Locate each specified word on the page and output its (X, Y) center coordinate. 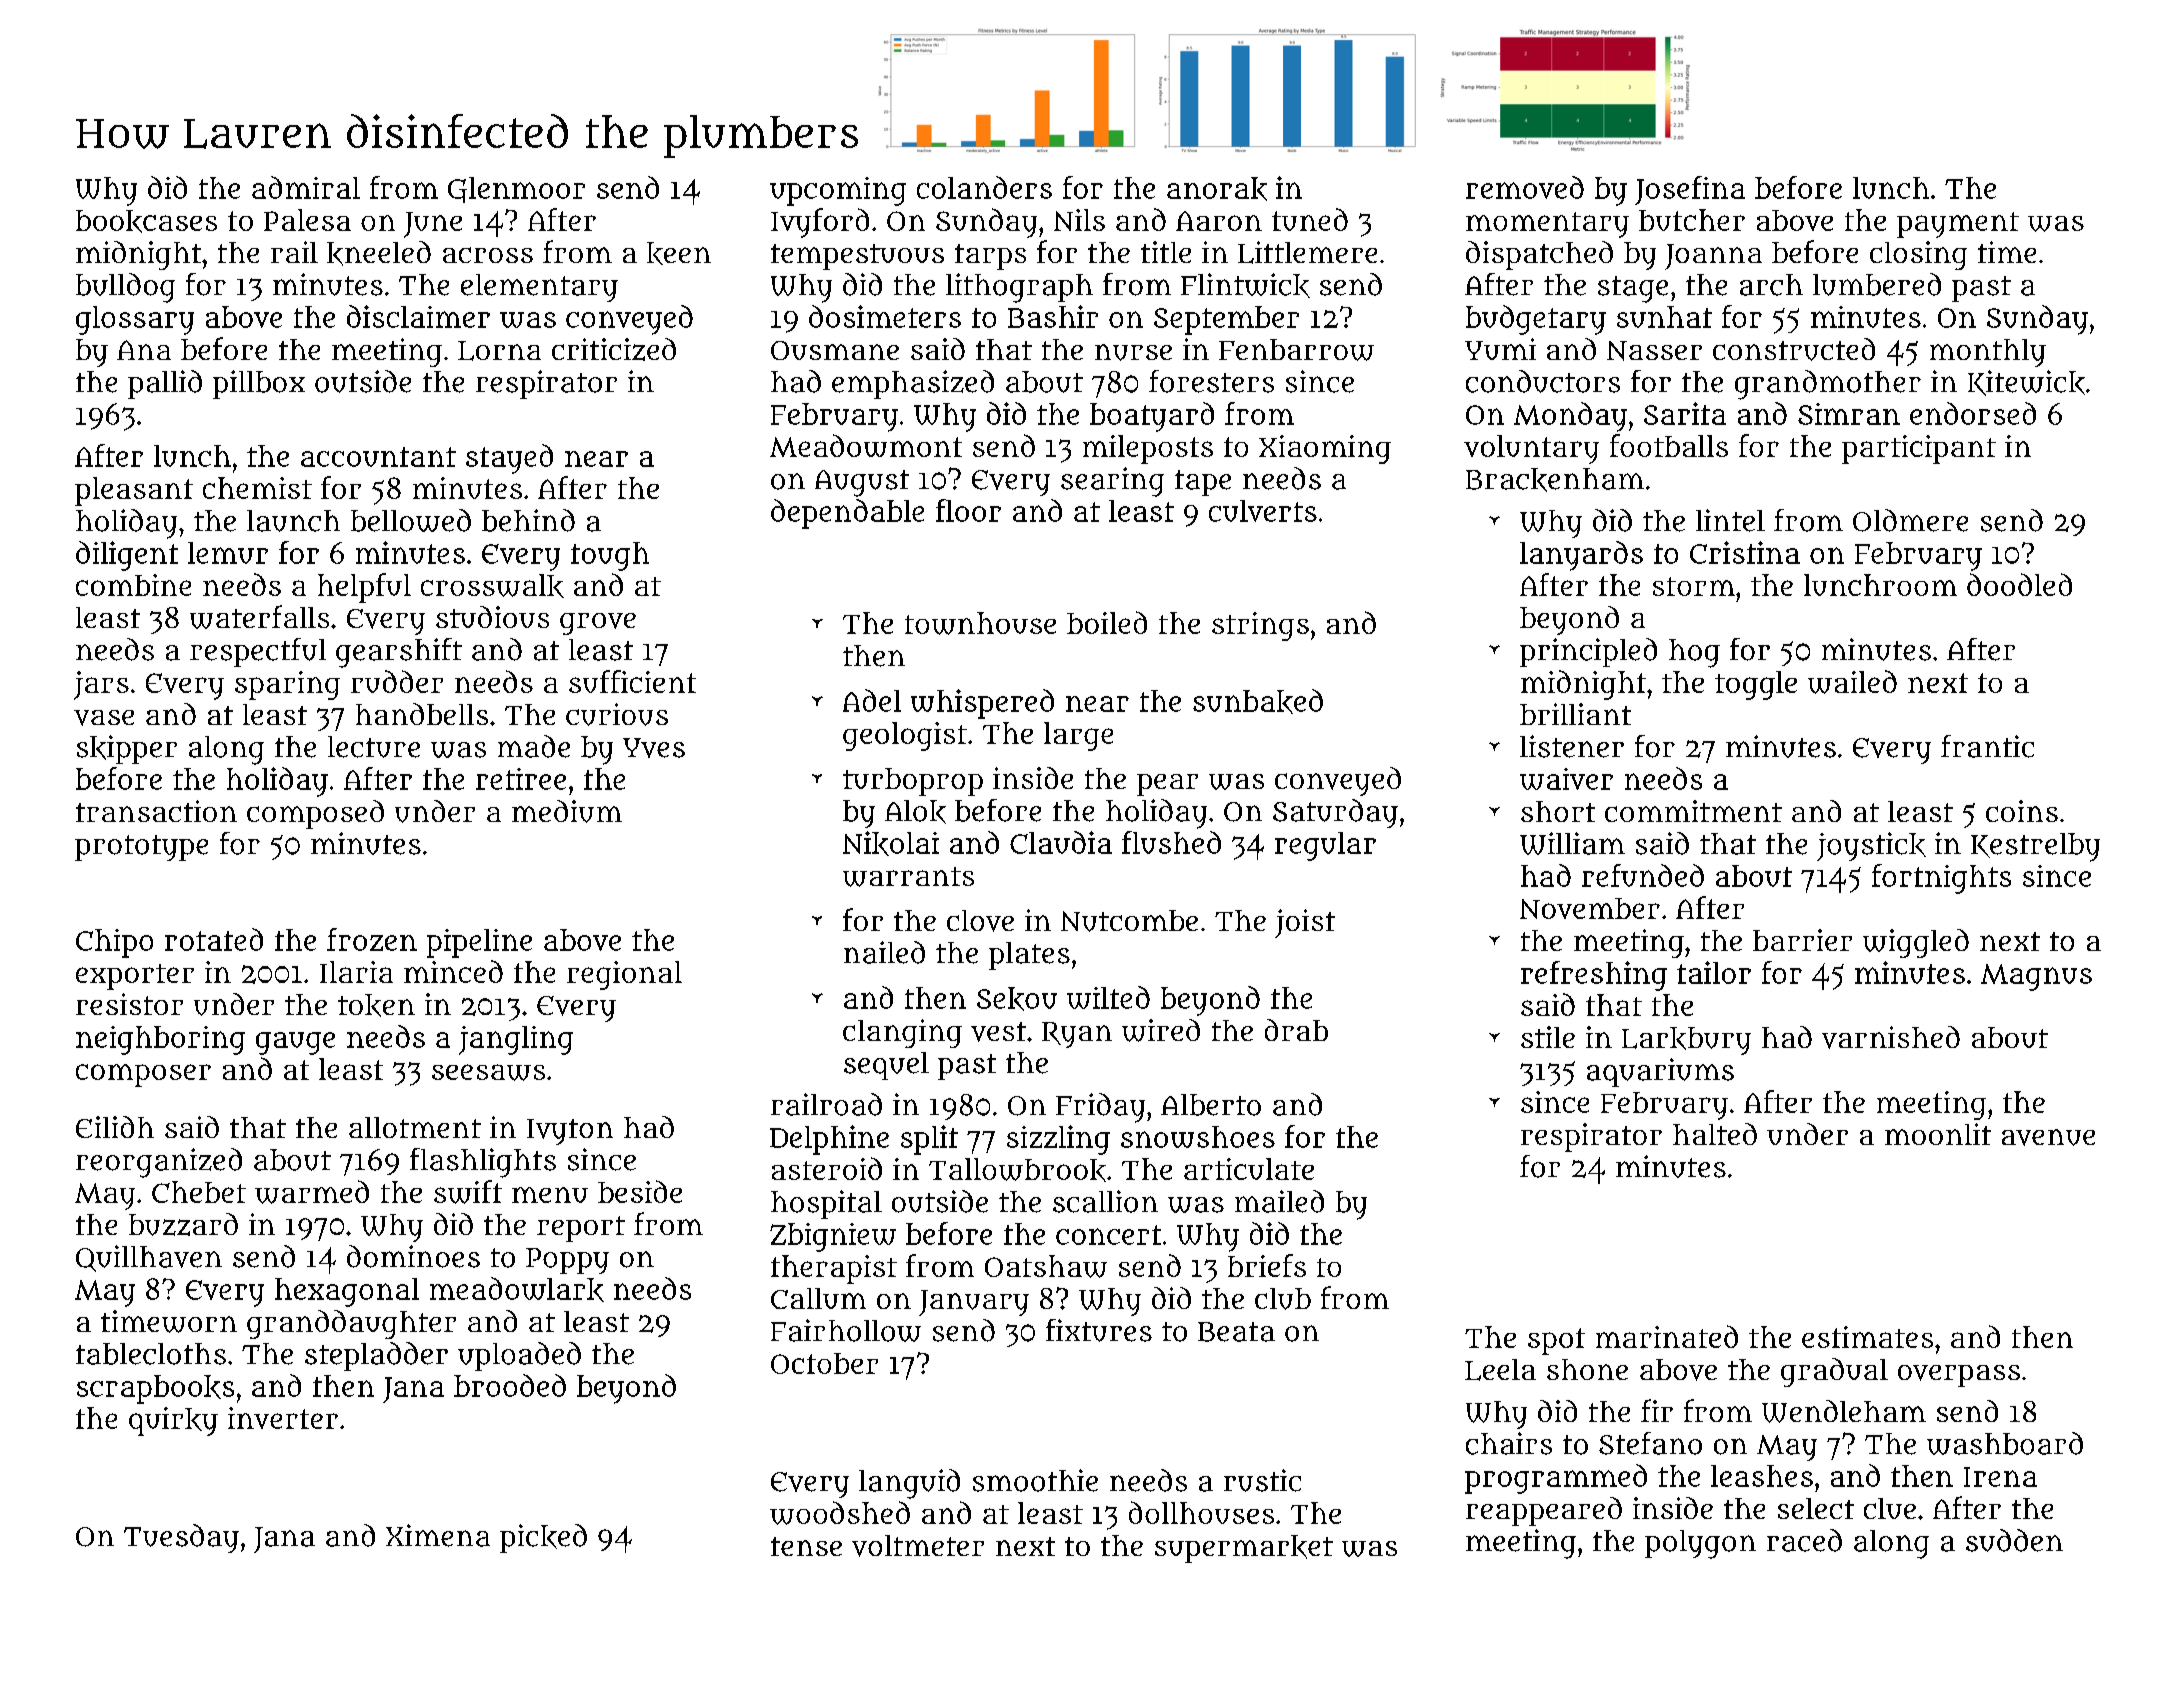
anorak (1217, 189)
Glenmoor (516, 190)
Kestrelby (2035, 847)
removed (1525, 187)
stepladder (376, 1356)
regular (1325, 846)
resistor (129, 1004)
